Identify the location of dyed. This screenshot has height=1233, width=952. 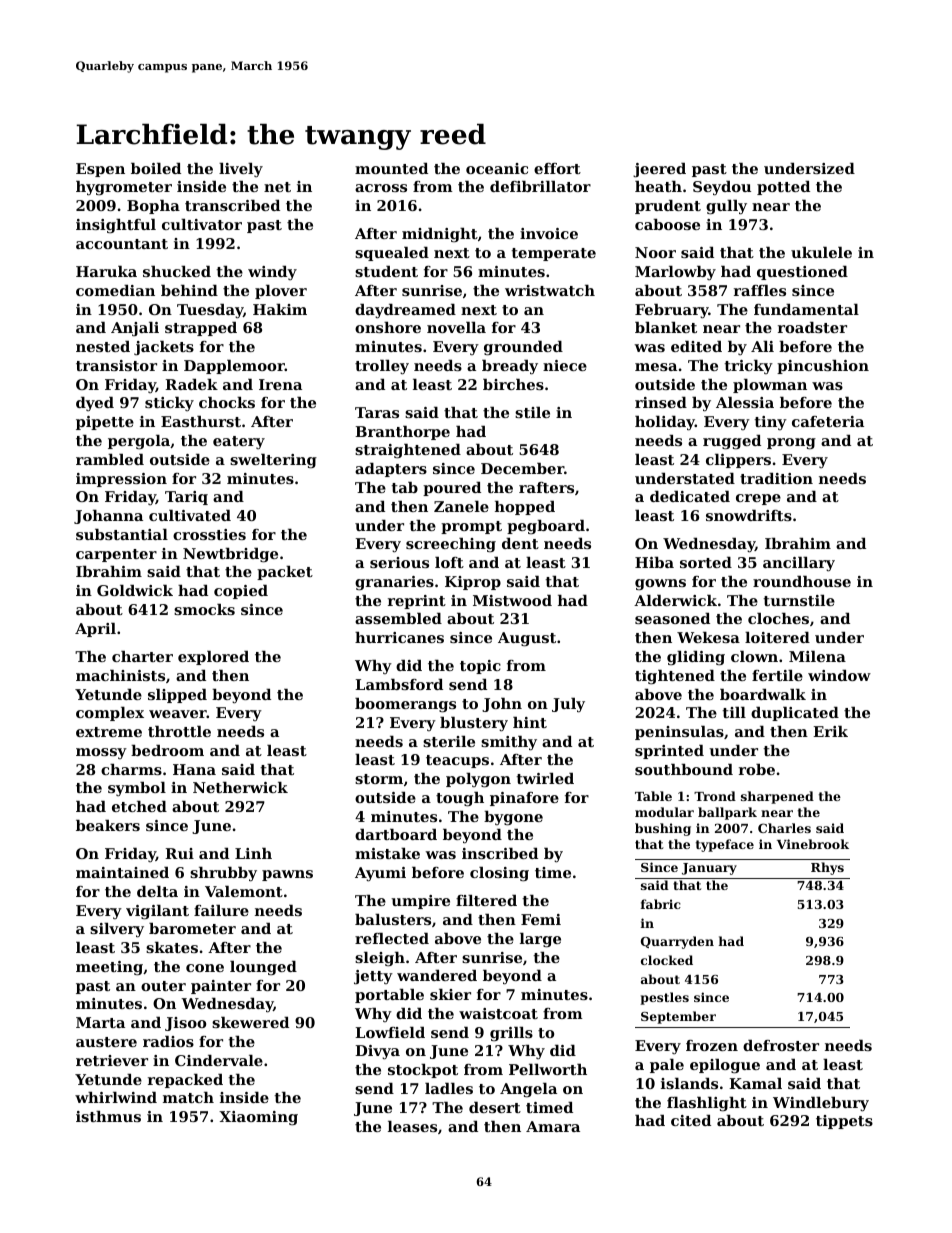
(95, 404).
